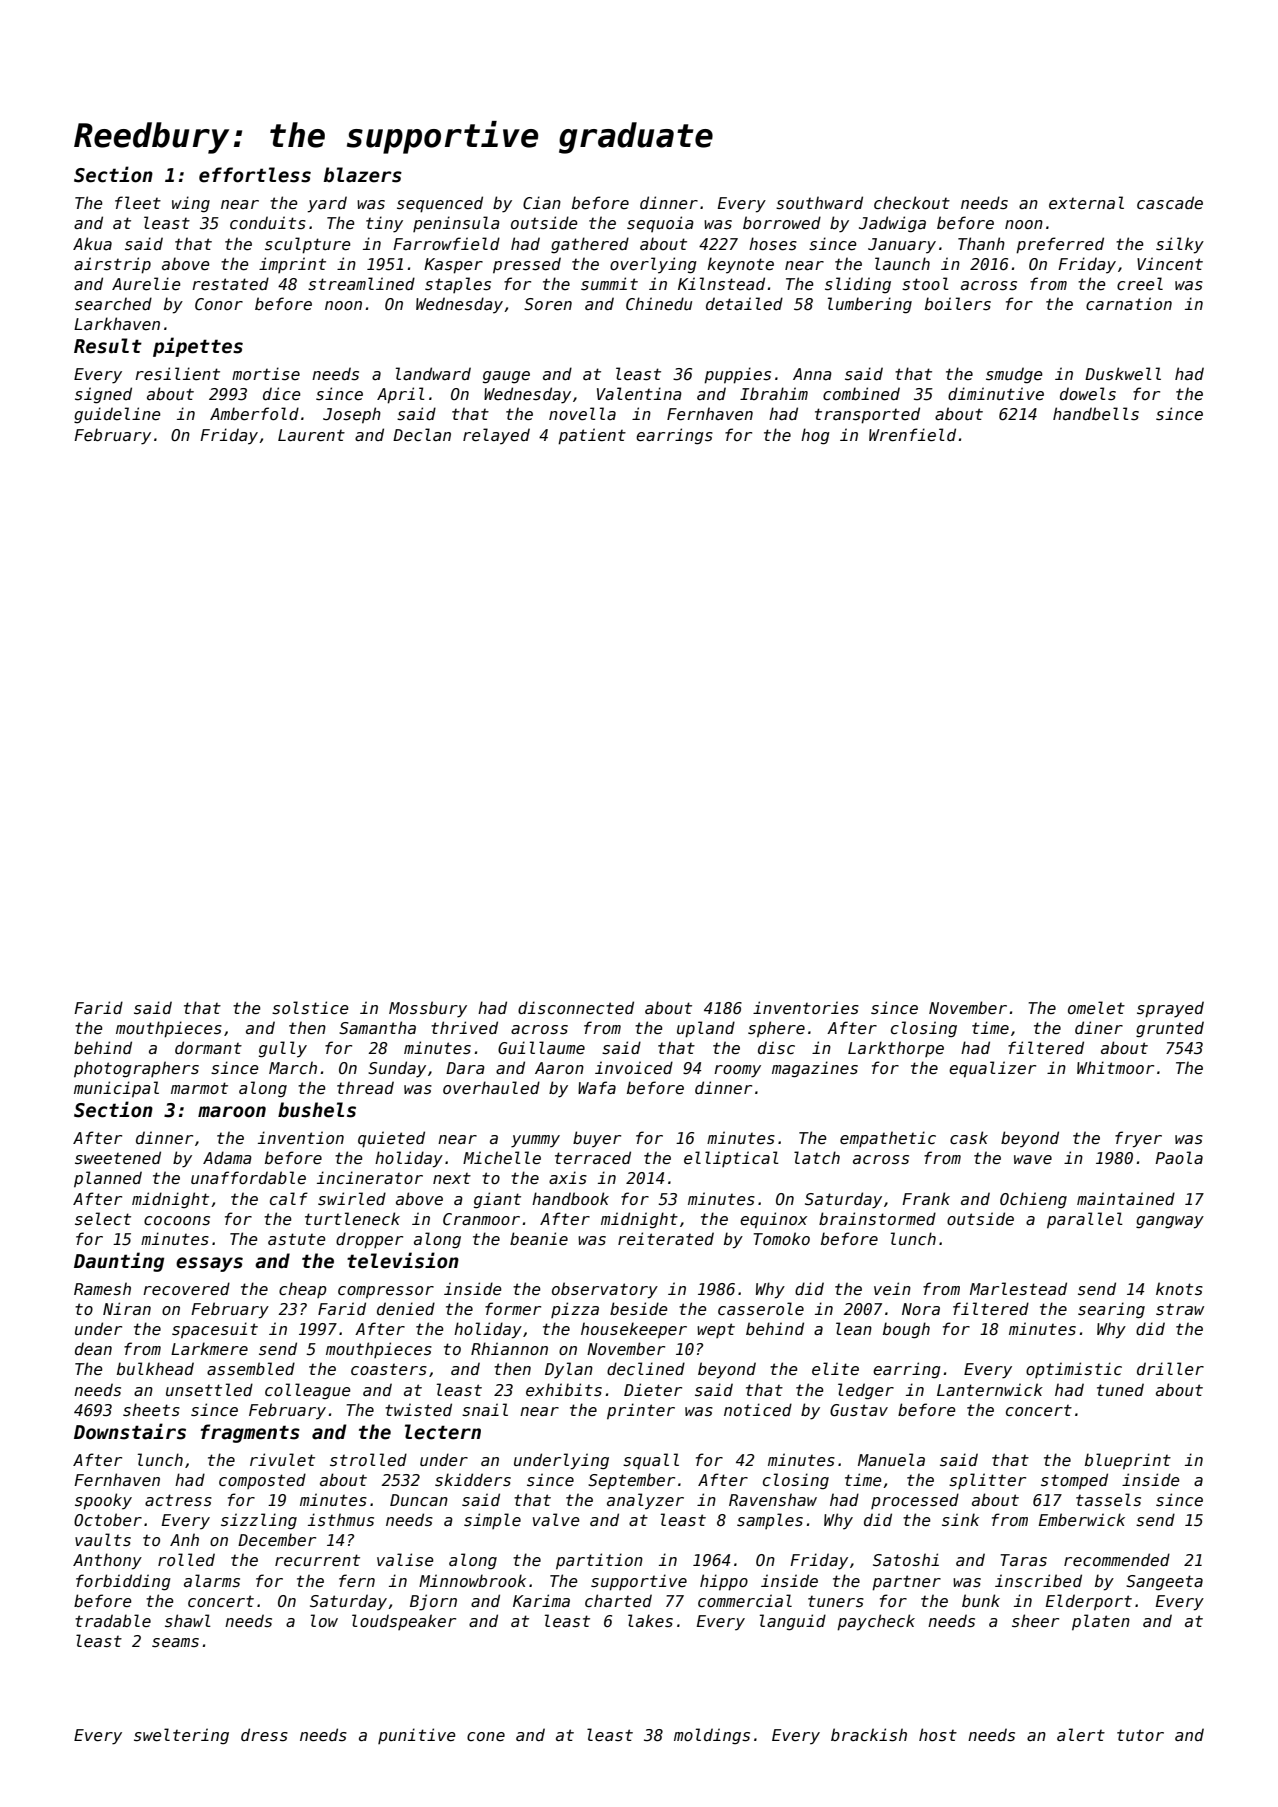 This screenshot has width=1278, height=1807. Describe the element at coordinates (892, 1289) in the screenshot. I see `vein` at that location.
